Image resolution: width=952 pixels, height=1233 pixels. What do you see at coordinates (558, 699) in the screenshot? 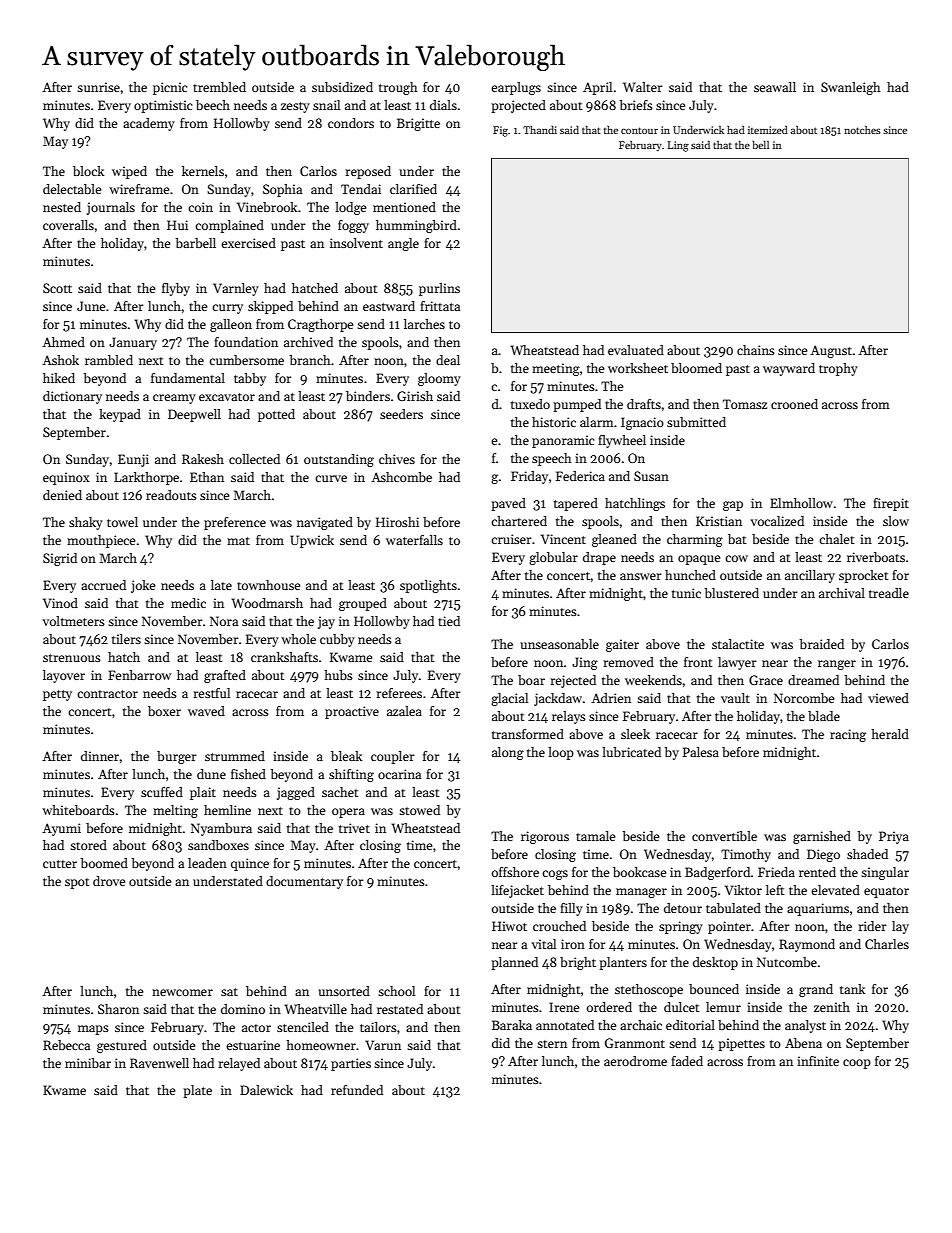
I see `jackdaw` at bounding box center [558, 699].
